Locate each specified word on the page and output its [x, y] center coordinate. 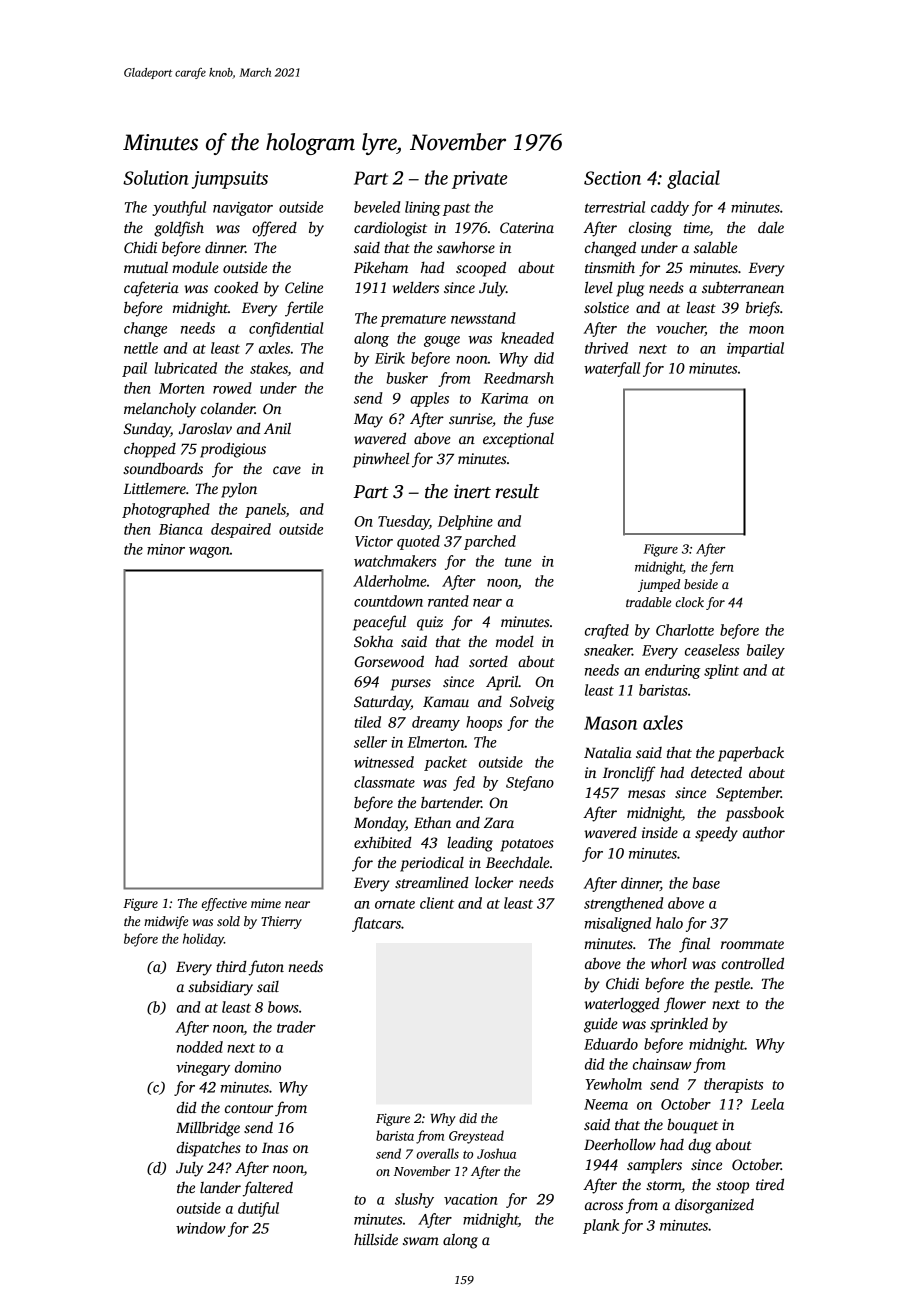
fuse [540, 420]
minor [166, 549]
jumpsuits [230, 180]
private [479, 180]
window [201, 1228]
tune [518, 562]
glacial [693, 179]
